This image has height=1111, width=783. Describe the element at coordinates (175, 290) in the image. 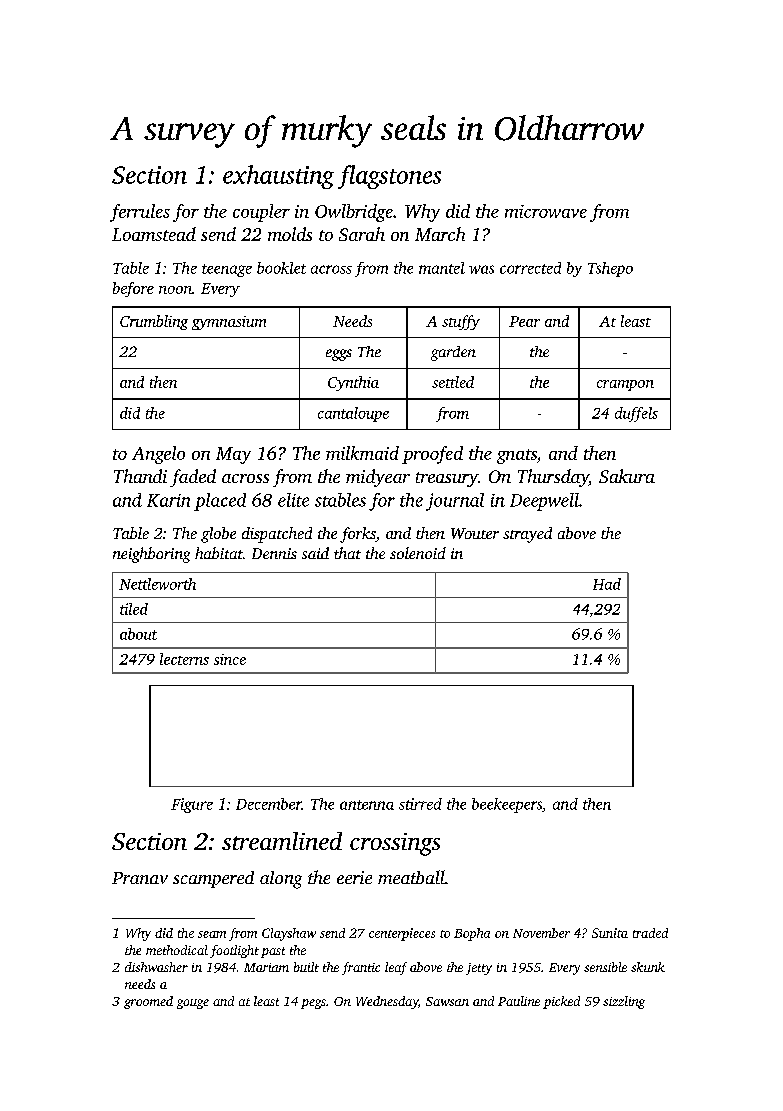

I see `noon` at that location.
